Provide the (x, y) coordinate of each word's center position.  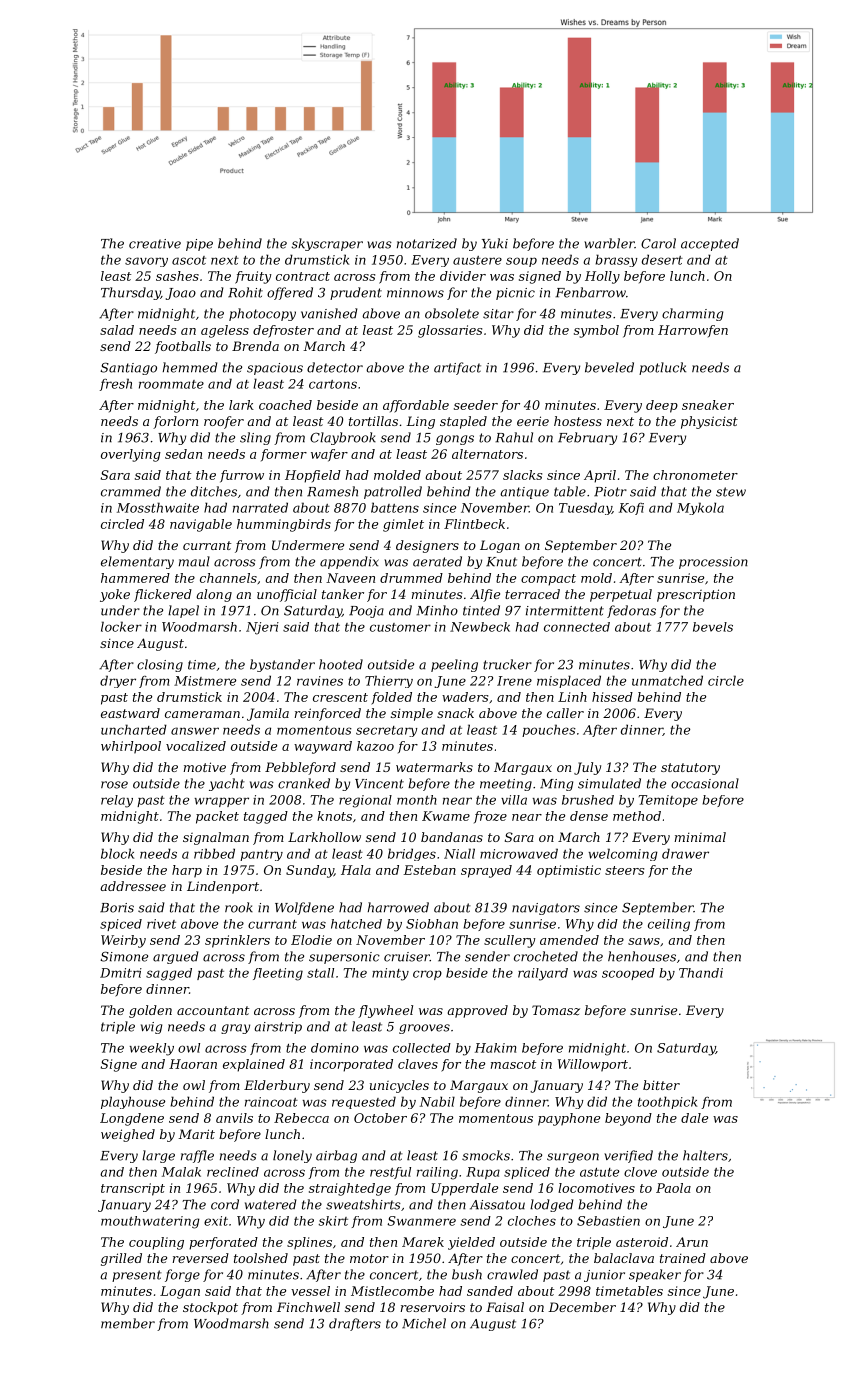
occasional (705, 783)
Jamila (268, 714)
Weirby (123, 941)
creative (155, 244)
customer (400, 627)
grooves (424, 1029)
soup (521, 262)
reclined (233, 1172)
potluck (662, 368)
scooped (628, 974)
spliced (527, 1173)
